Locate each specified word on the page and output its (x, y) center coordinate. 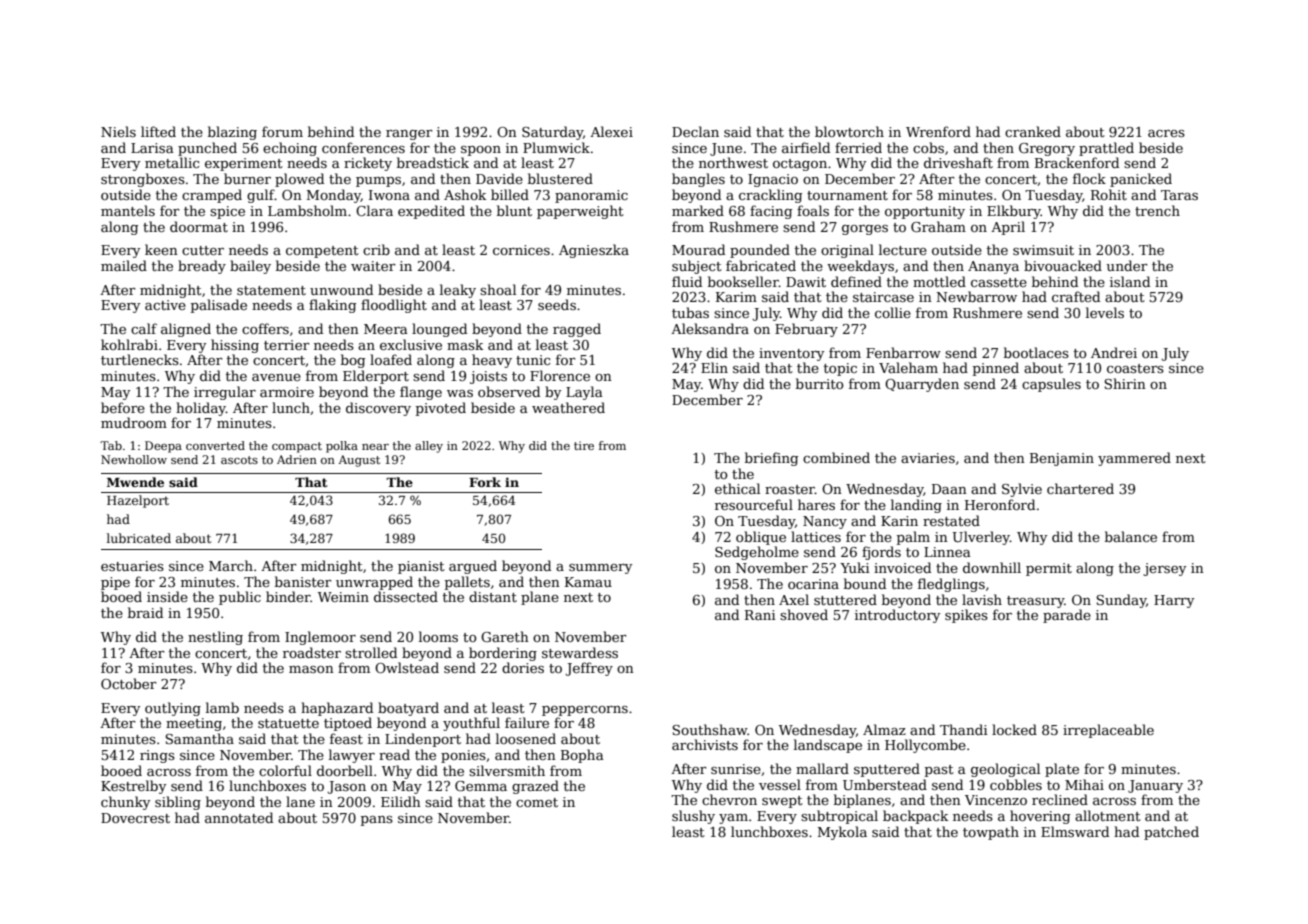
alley (429, 447)
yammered (1134, 459)
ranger (409, 135)
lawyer (352, 756)
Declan (695, 131)
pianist (421, 567)
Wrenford (938, 131)
